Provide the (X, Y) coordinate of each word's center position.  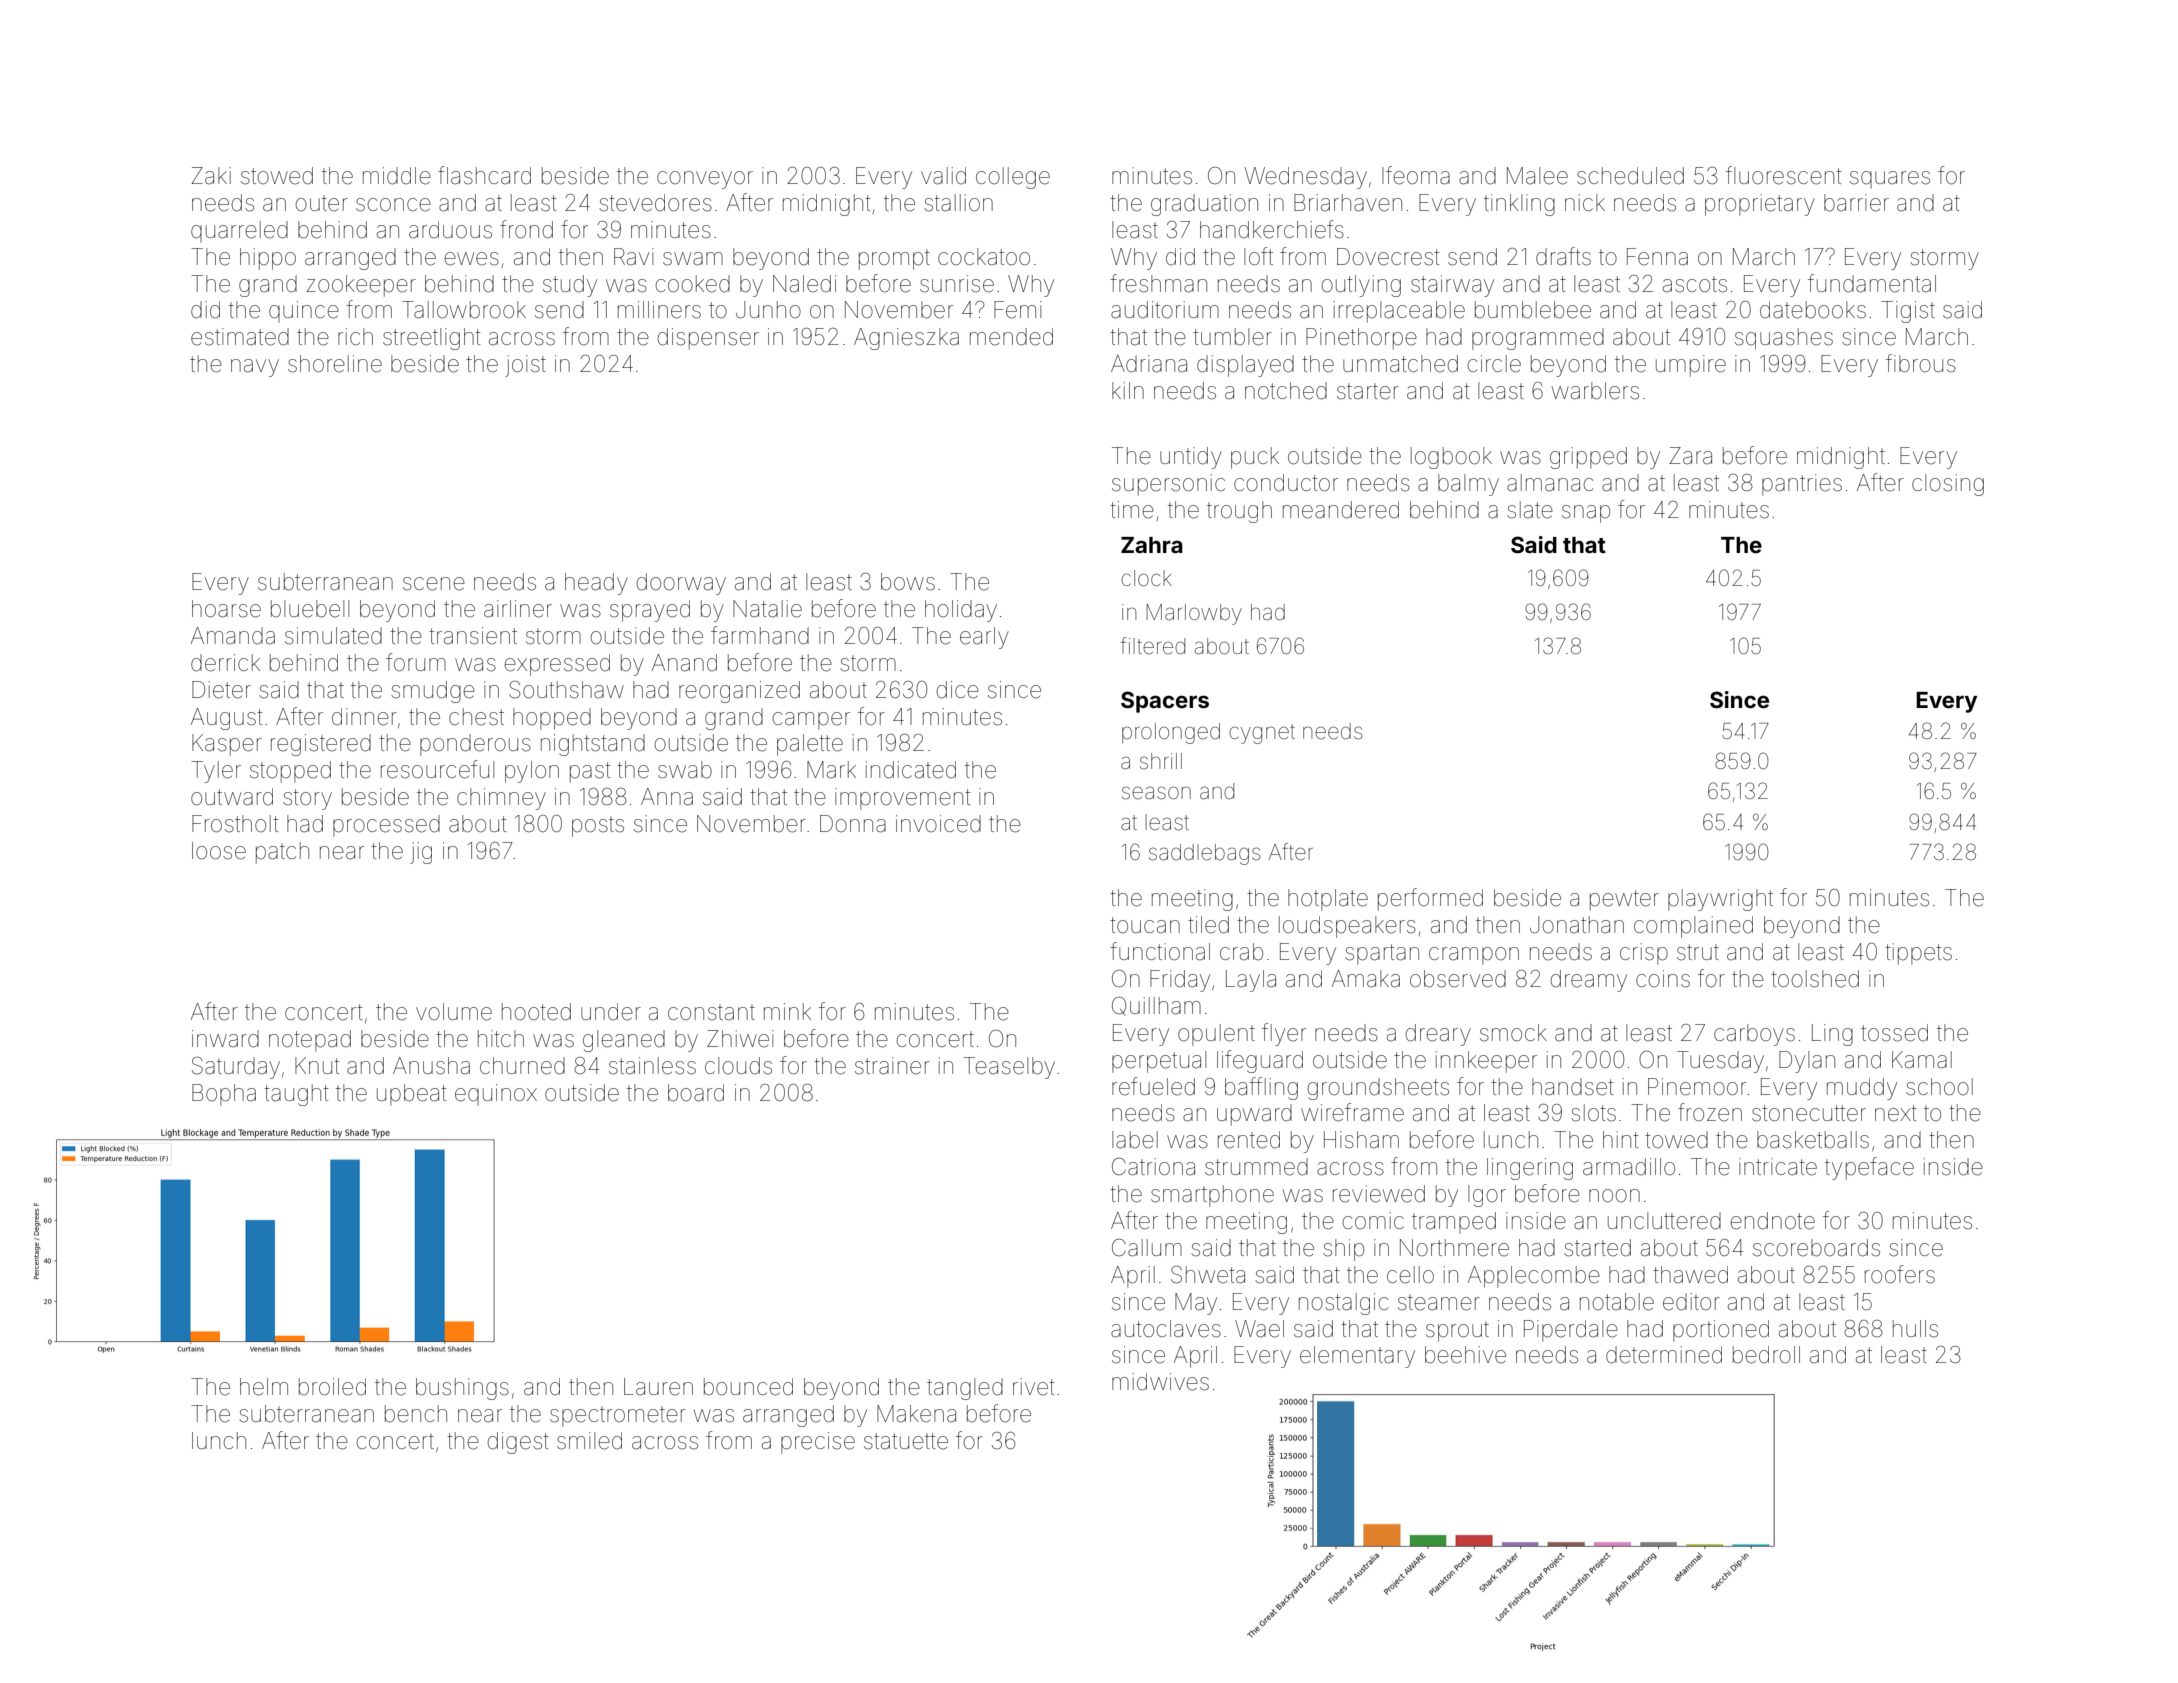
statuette (906, 1441)
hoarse (226, 609)
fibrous (1921, 363)
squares (1890, 179)
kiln (1128, 390)
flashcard (484, 175)
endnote (1772, 1221)
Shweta (1208, 1275)
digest (518, 1443)
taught (296, 1095)
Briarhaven (1348, 203)
